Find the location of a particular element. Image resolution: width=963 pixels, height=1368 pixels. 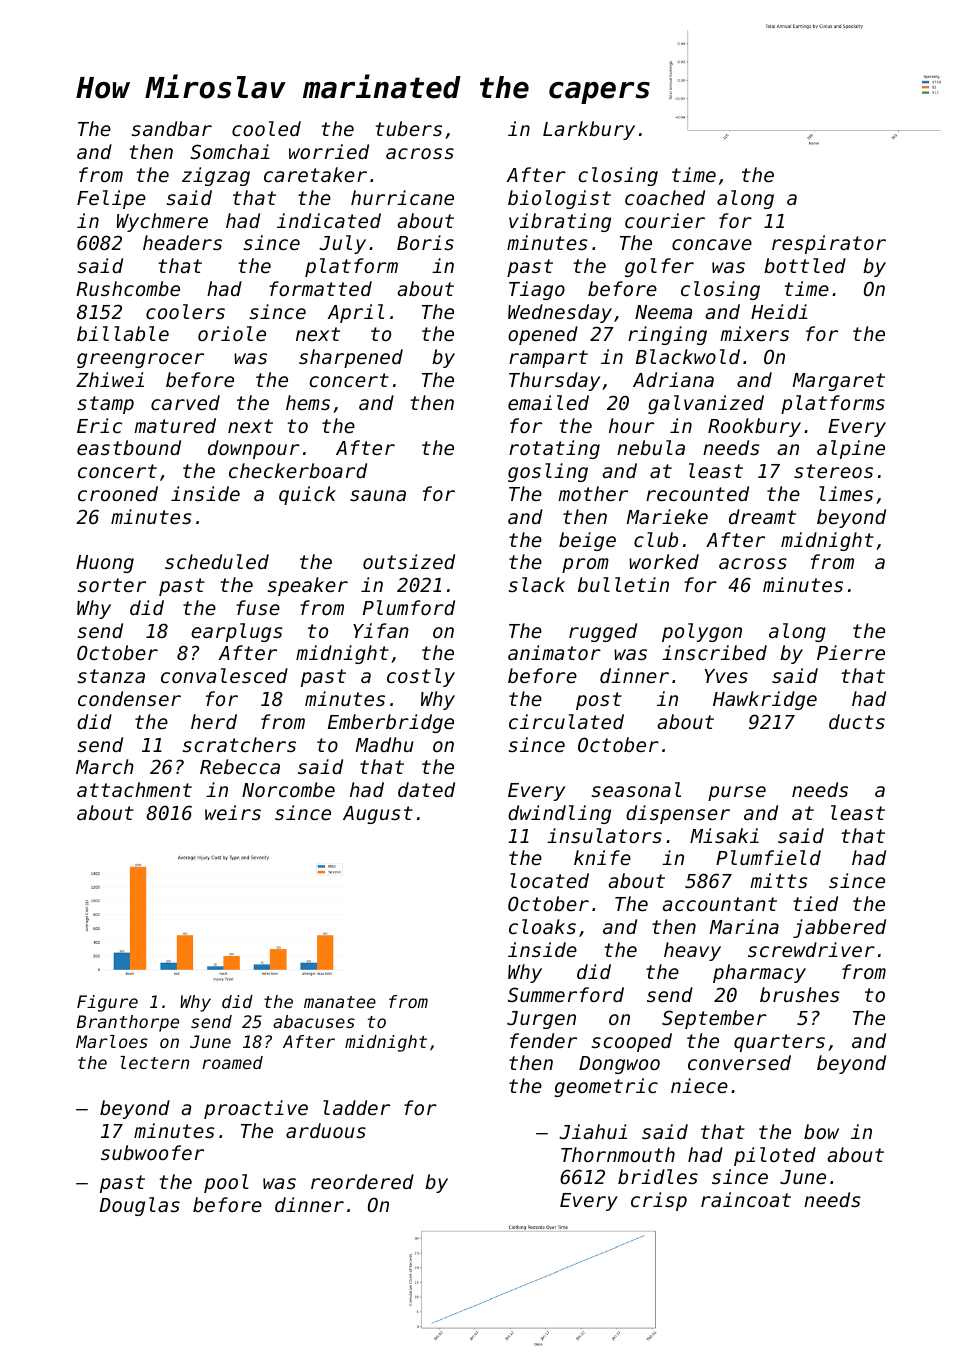

hurricane is located at coordinates (402, 197).
